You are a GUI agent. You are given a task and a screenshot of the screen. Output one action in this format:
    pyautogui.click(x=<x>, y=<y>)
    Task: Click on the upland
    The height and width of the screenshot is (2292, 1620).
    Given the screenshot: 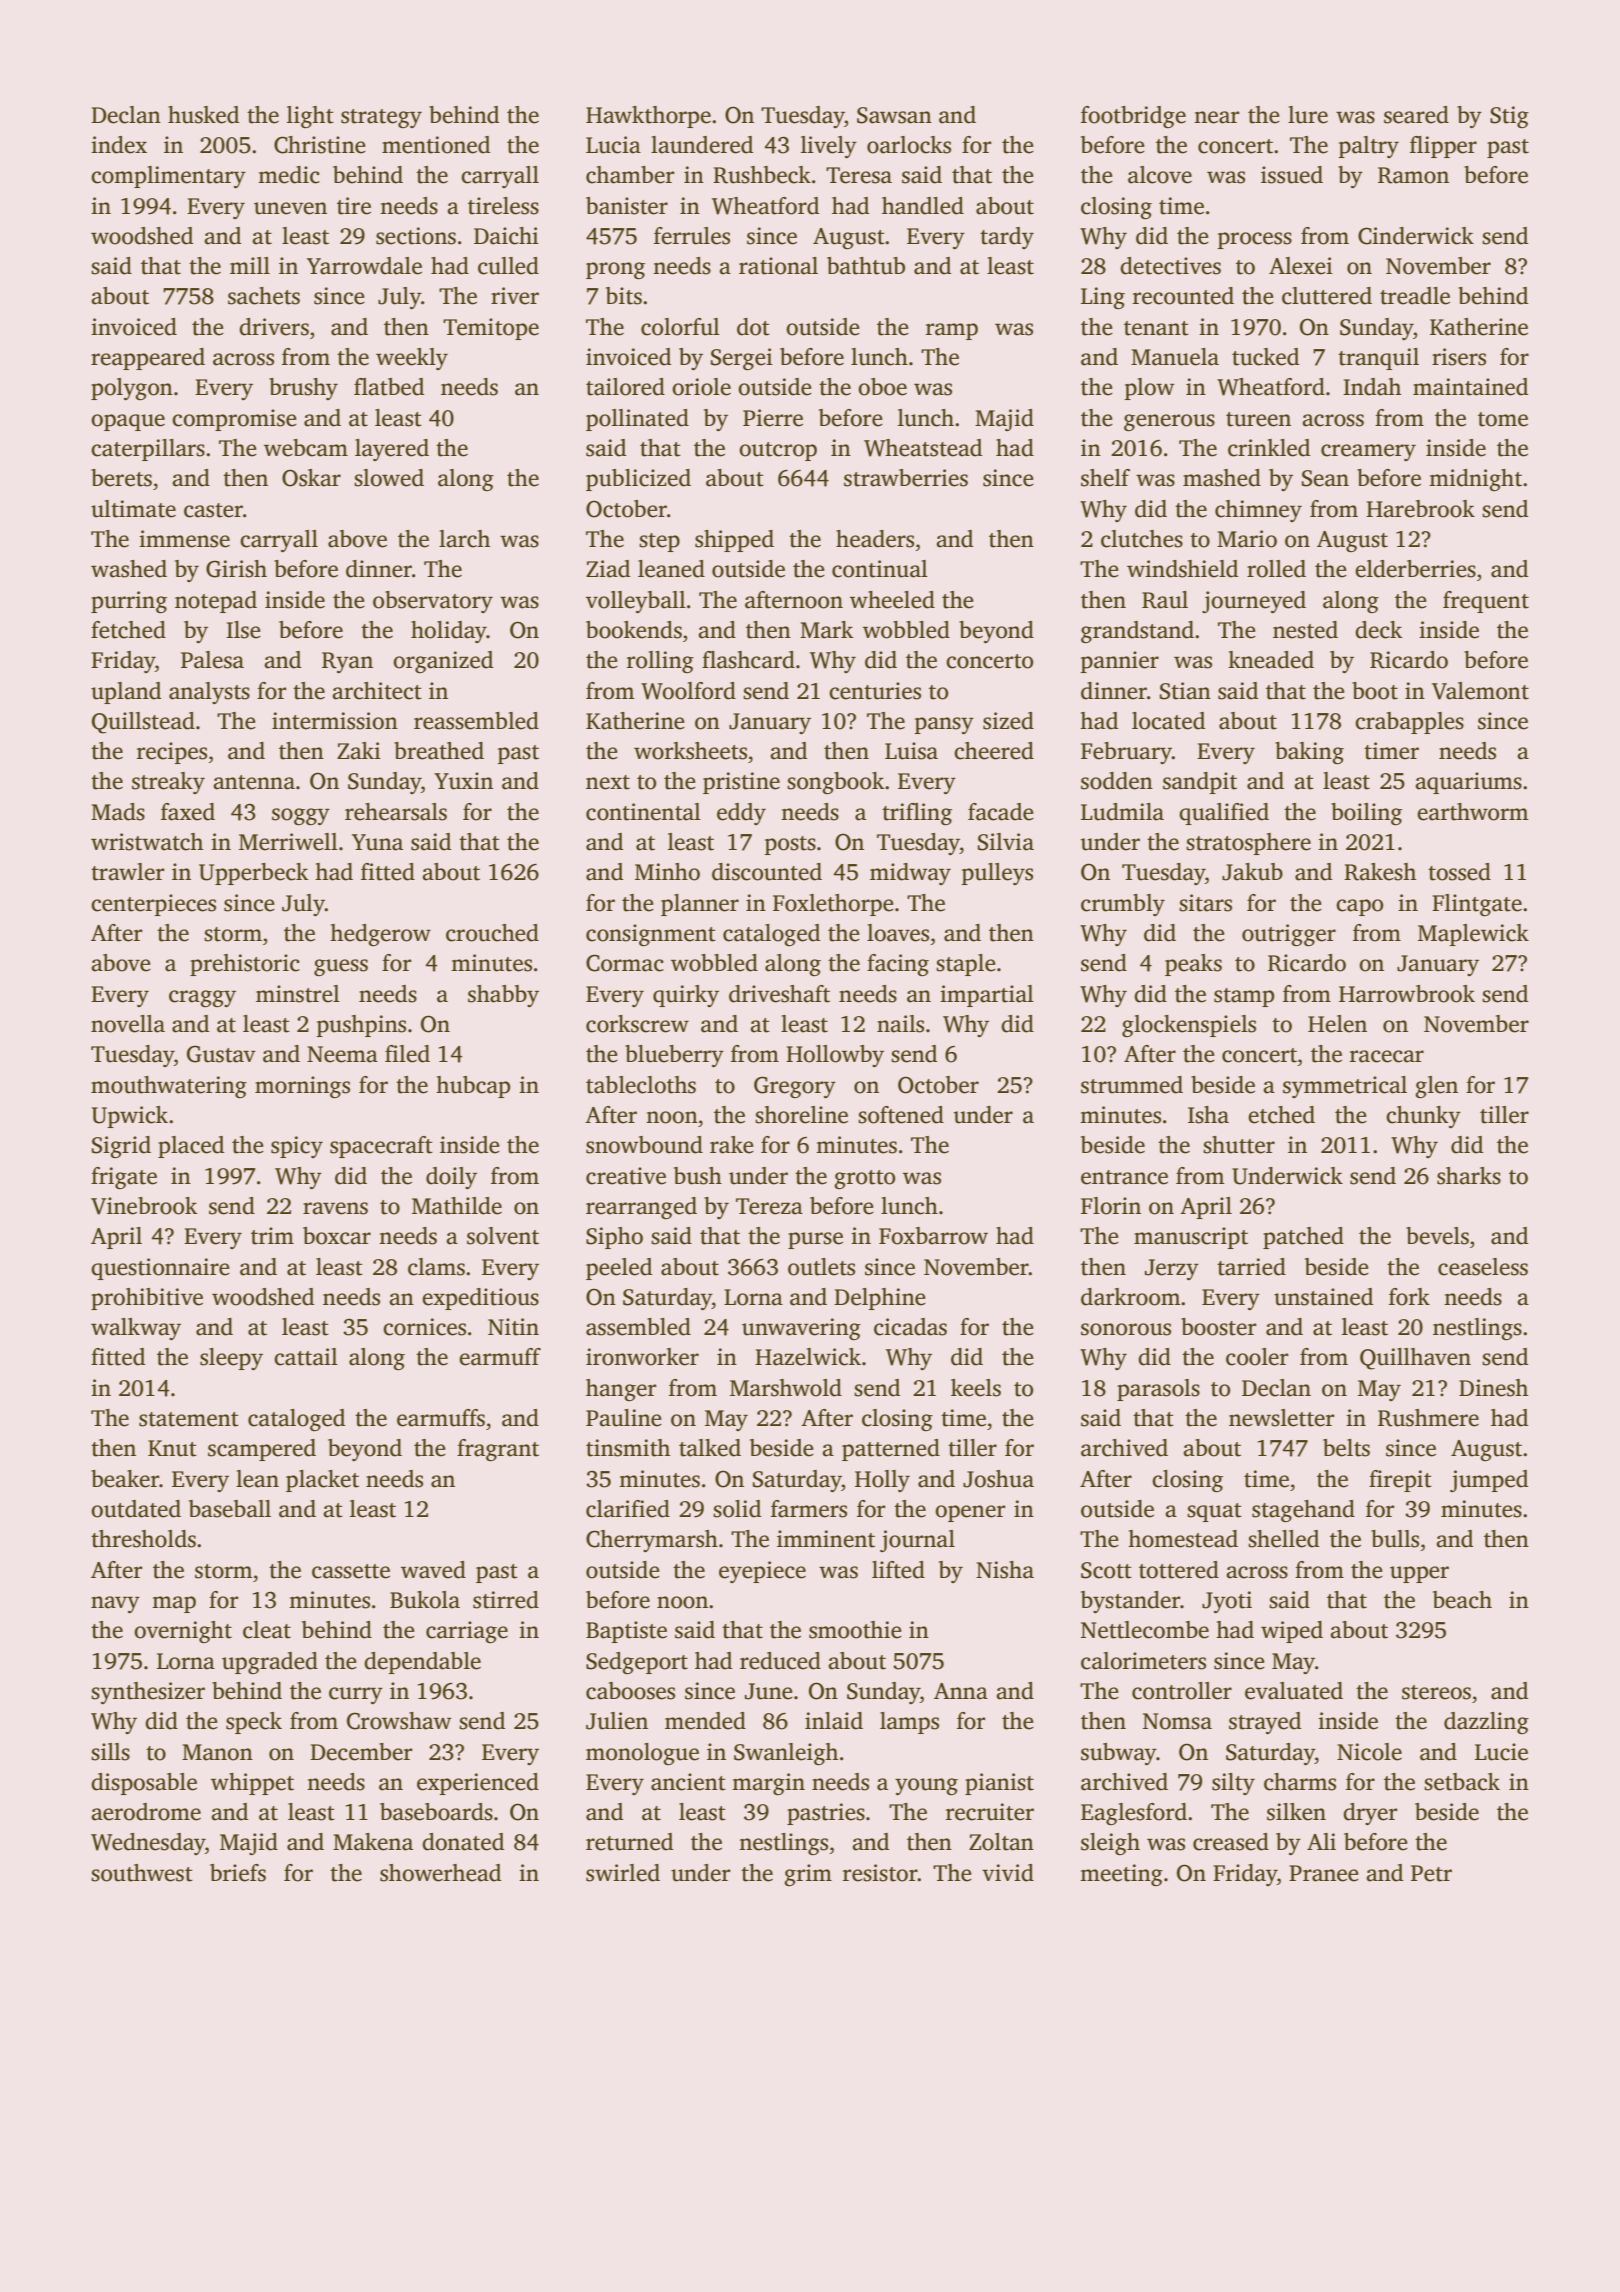 What is the action you would take?
    pyautogui.click(x=126, y=693)
